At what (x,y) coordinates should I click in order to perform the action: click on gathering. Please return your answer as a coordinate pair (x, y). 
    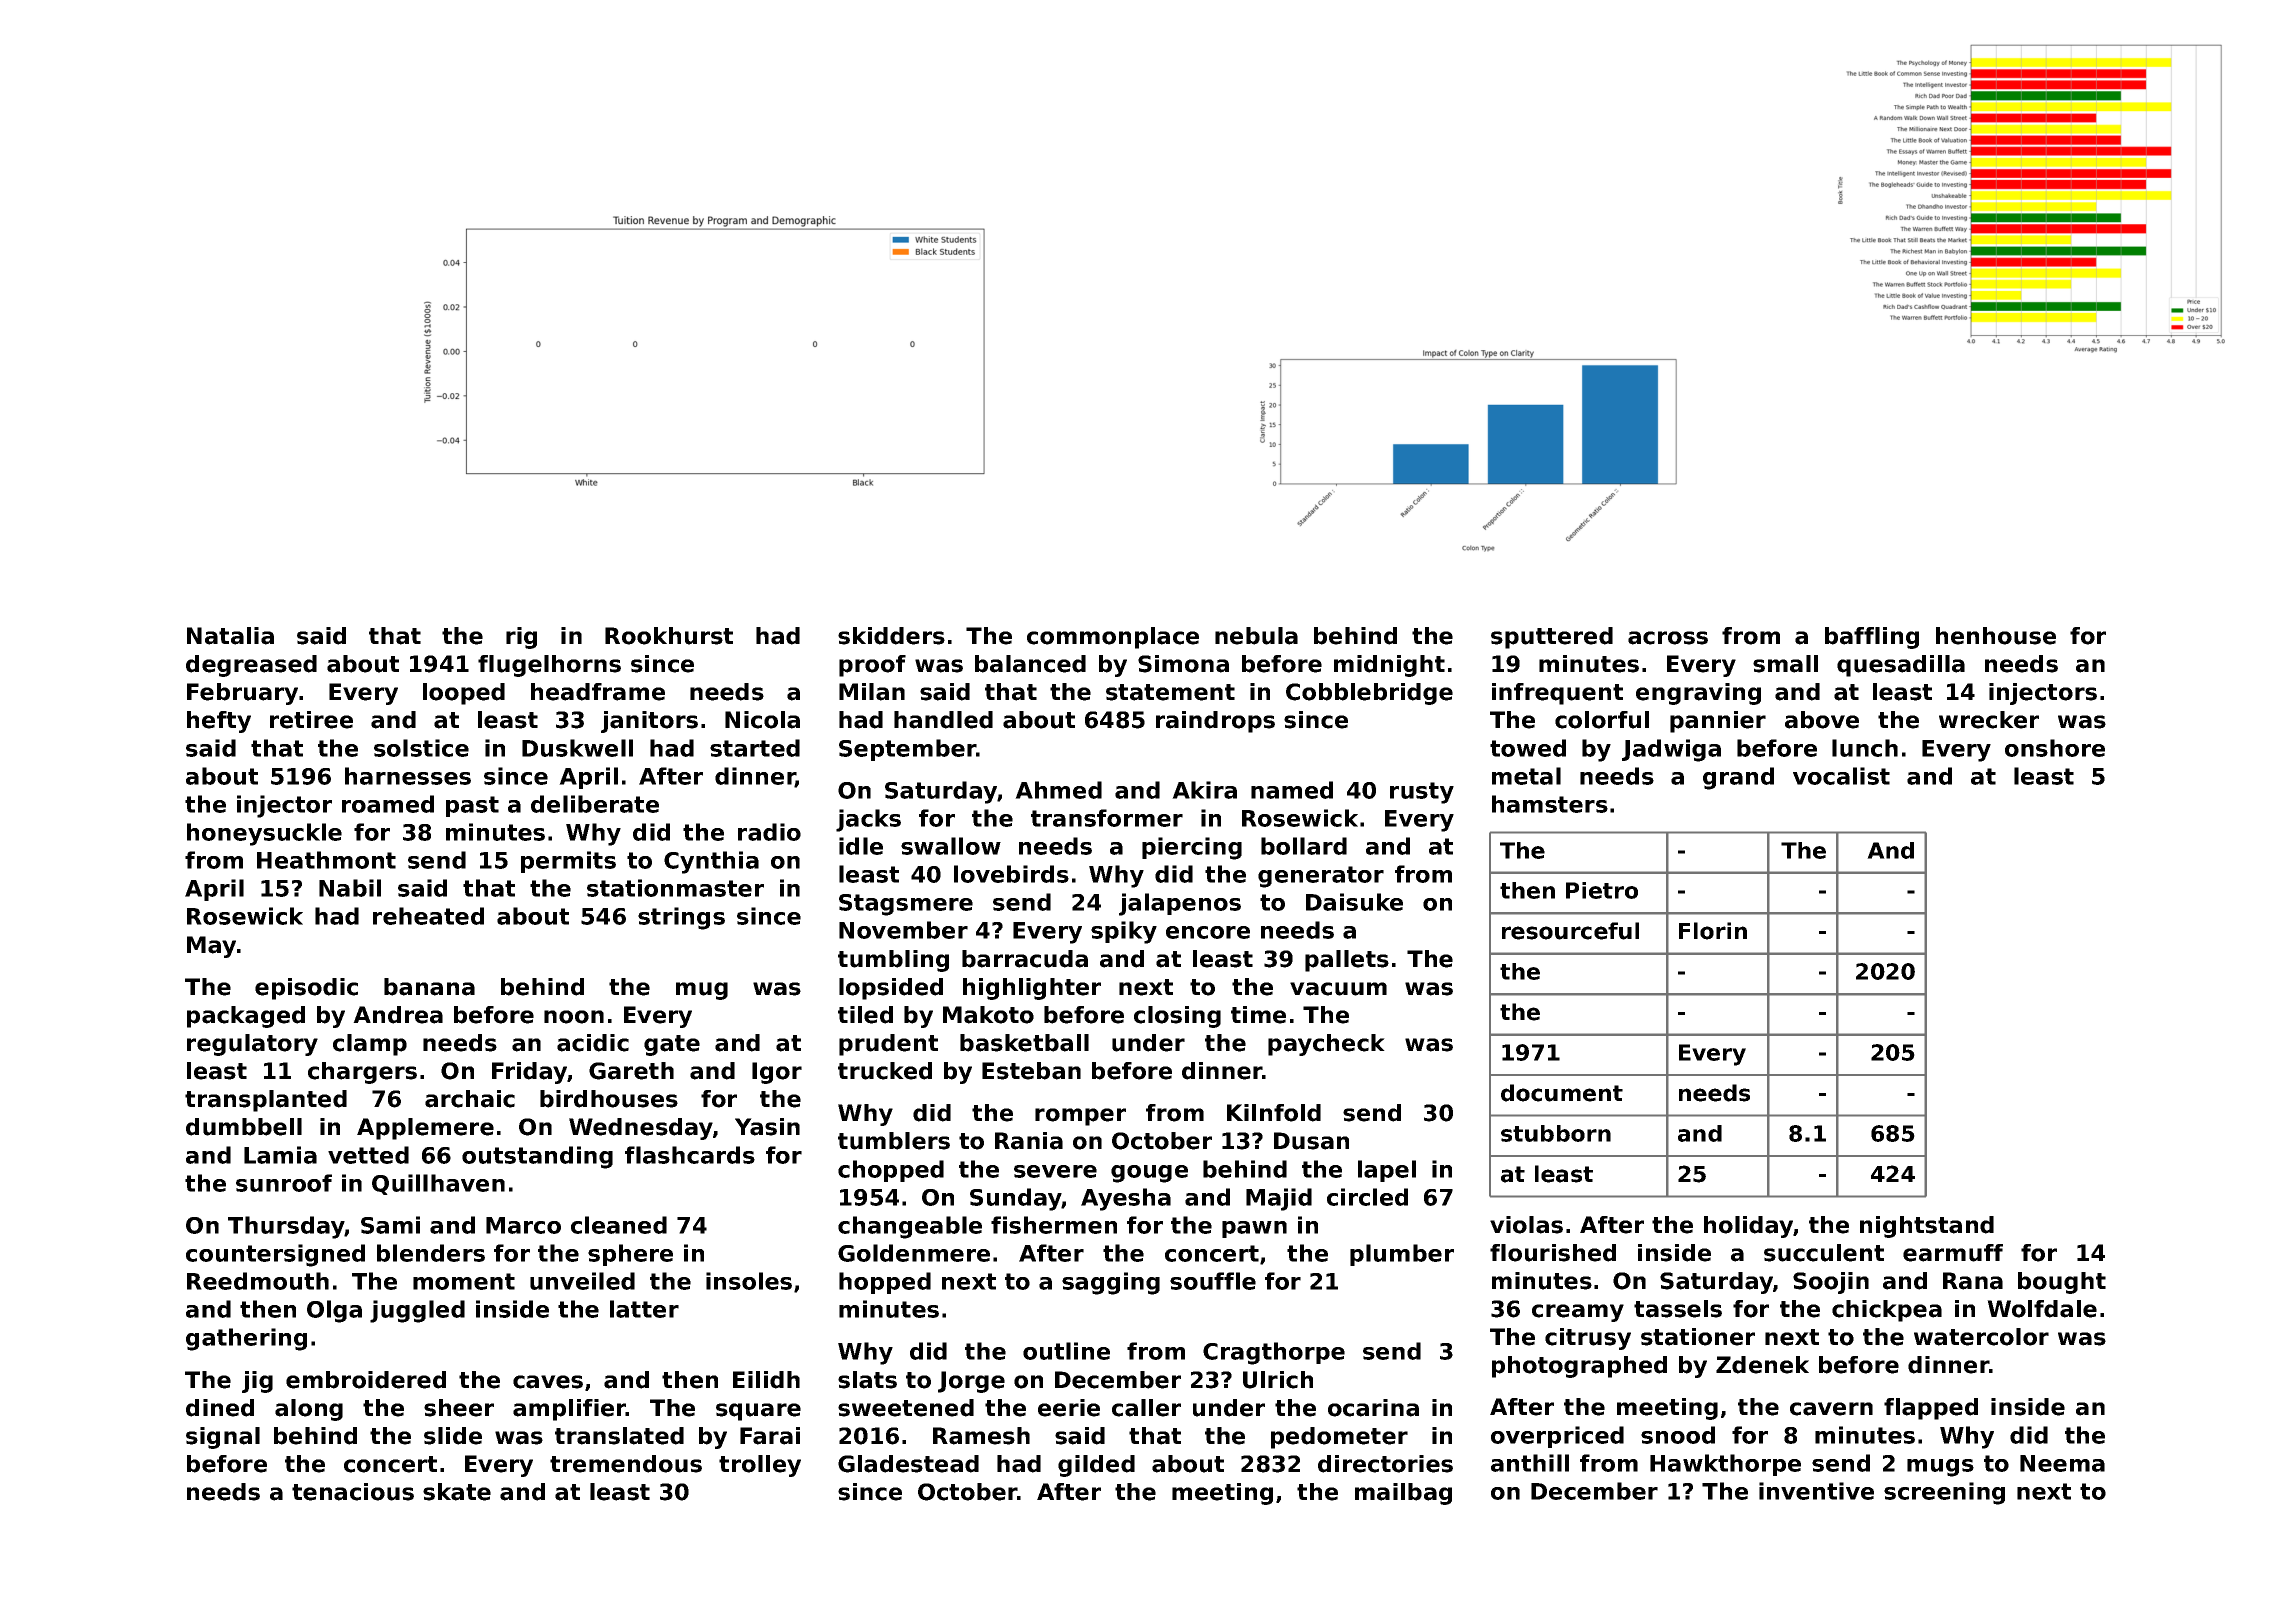
    Looking at the image, I should click on (246, 1339).
